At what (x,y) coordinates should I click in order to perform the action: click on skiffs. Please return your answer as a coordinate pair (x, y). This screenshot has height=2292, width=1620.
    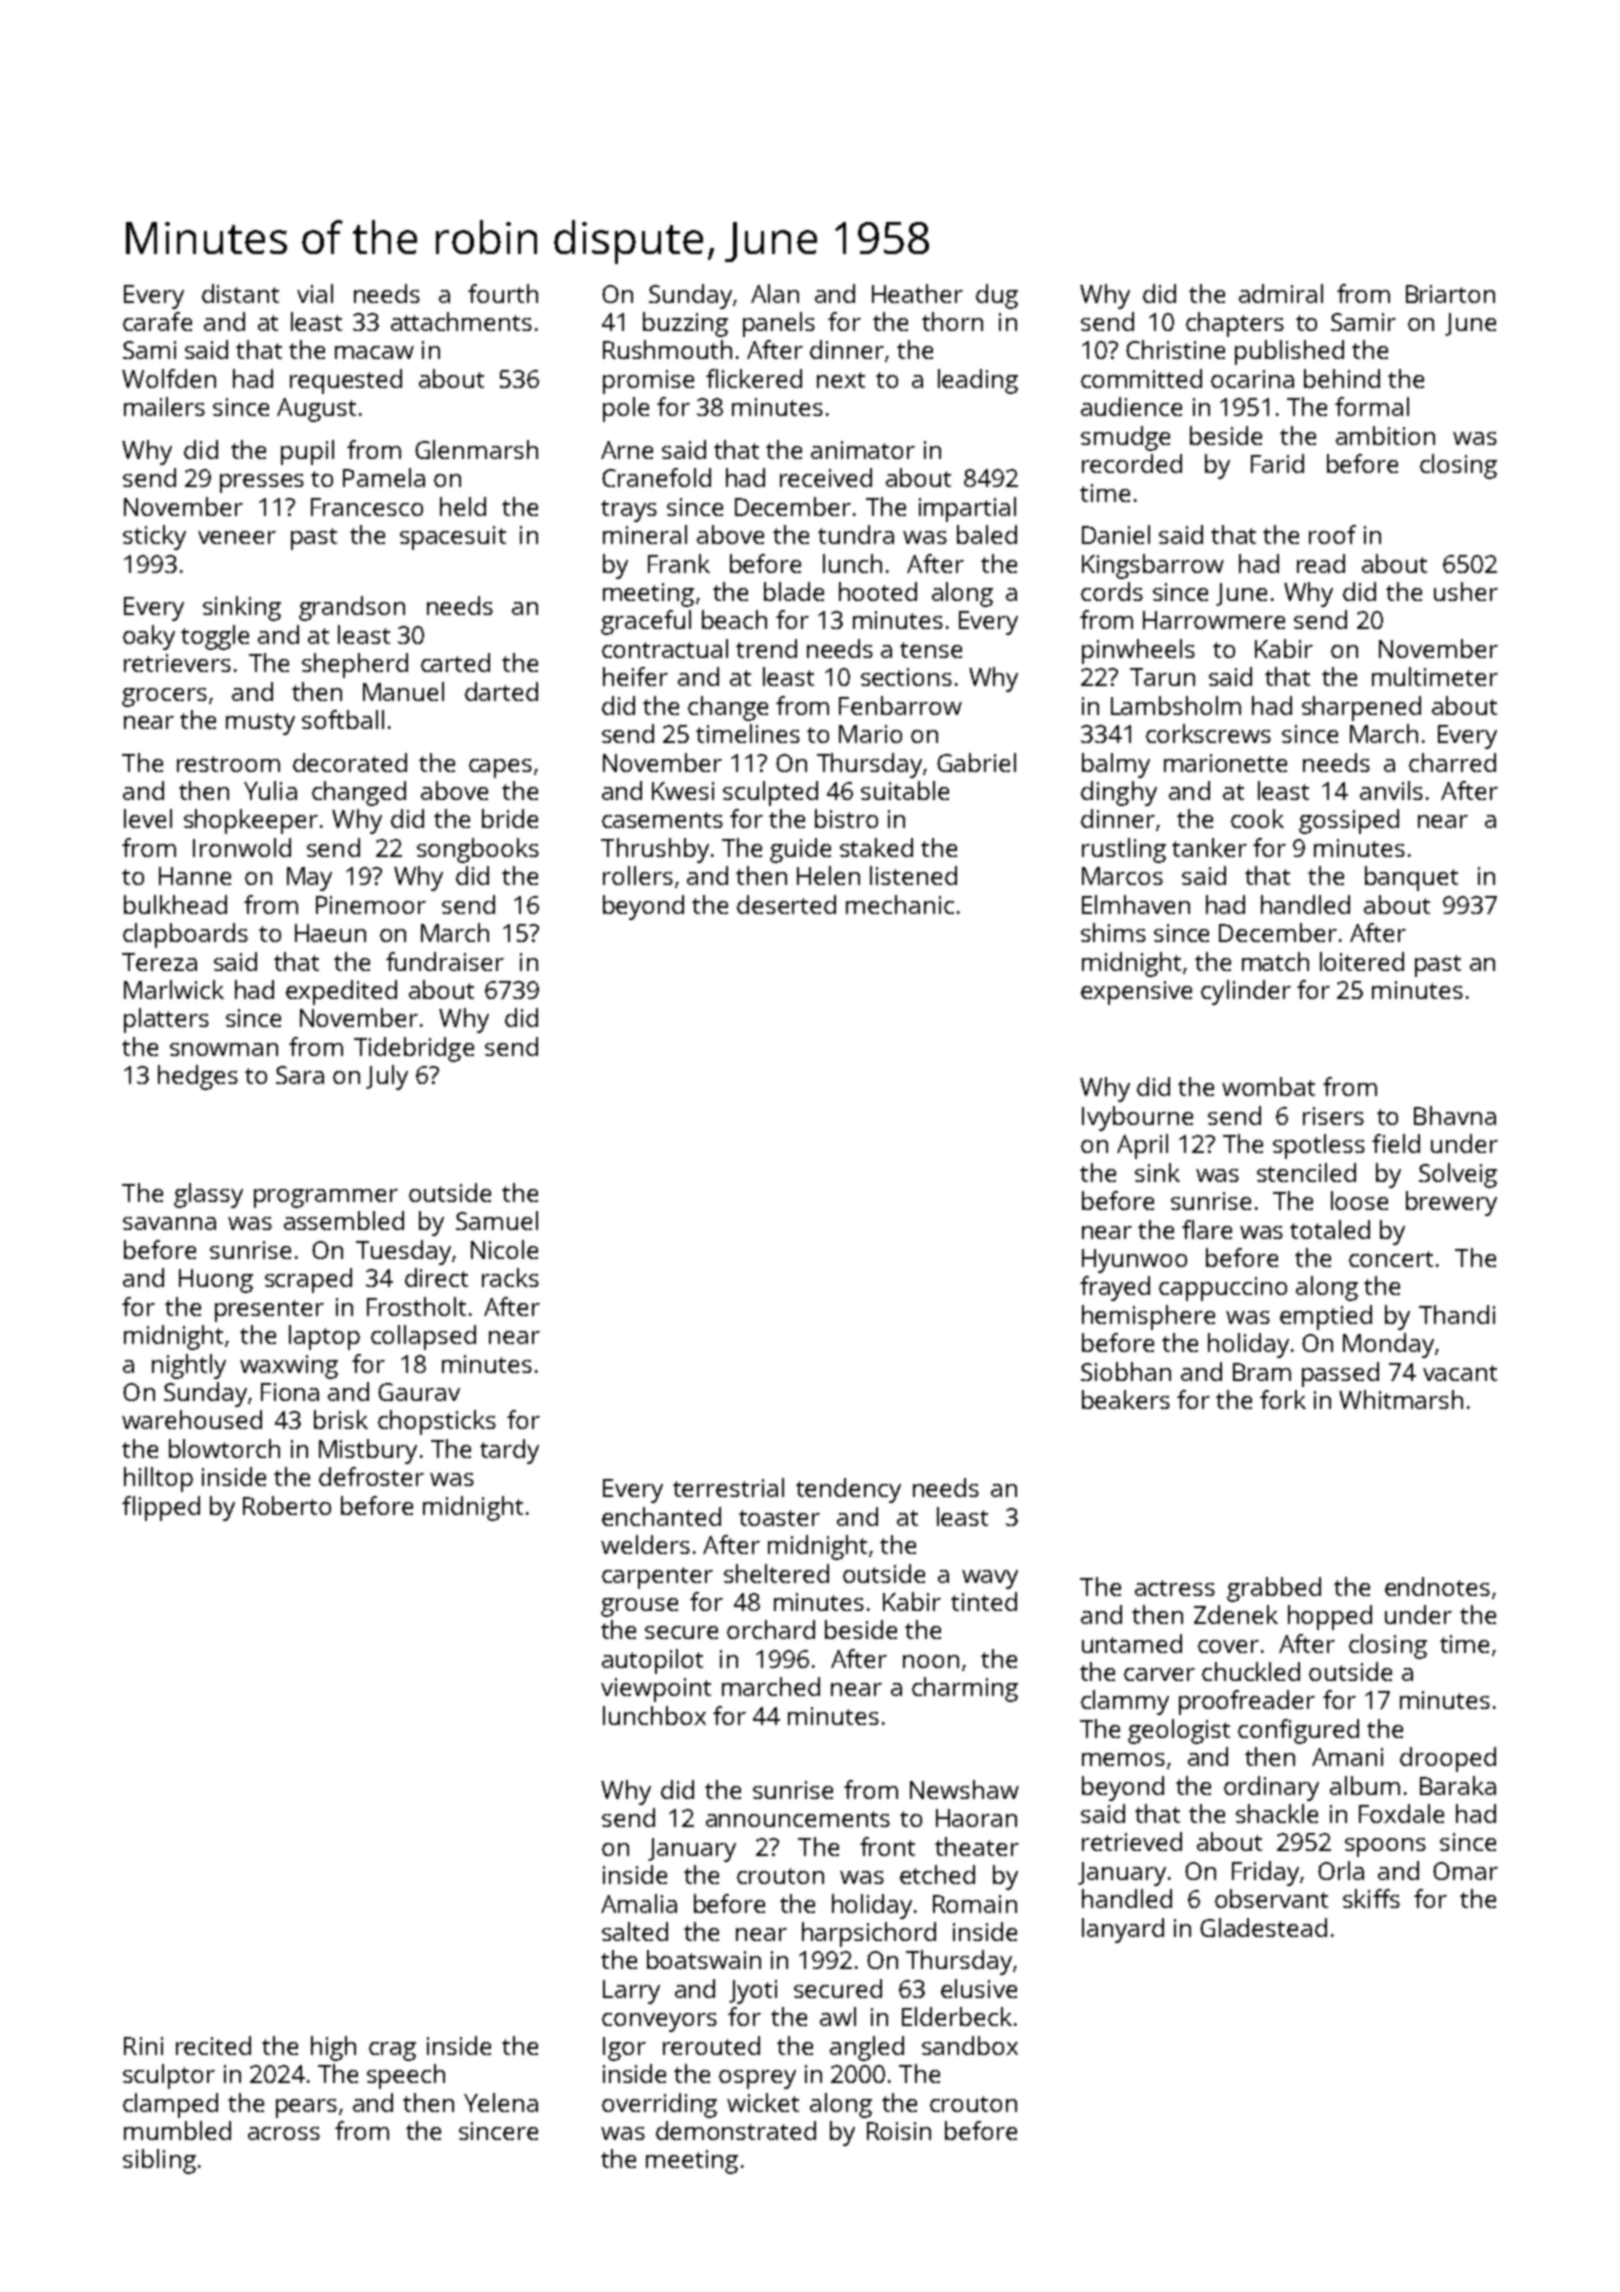
    Looking at the image, I should click on (1371, 1898).
